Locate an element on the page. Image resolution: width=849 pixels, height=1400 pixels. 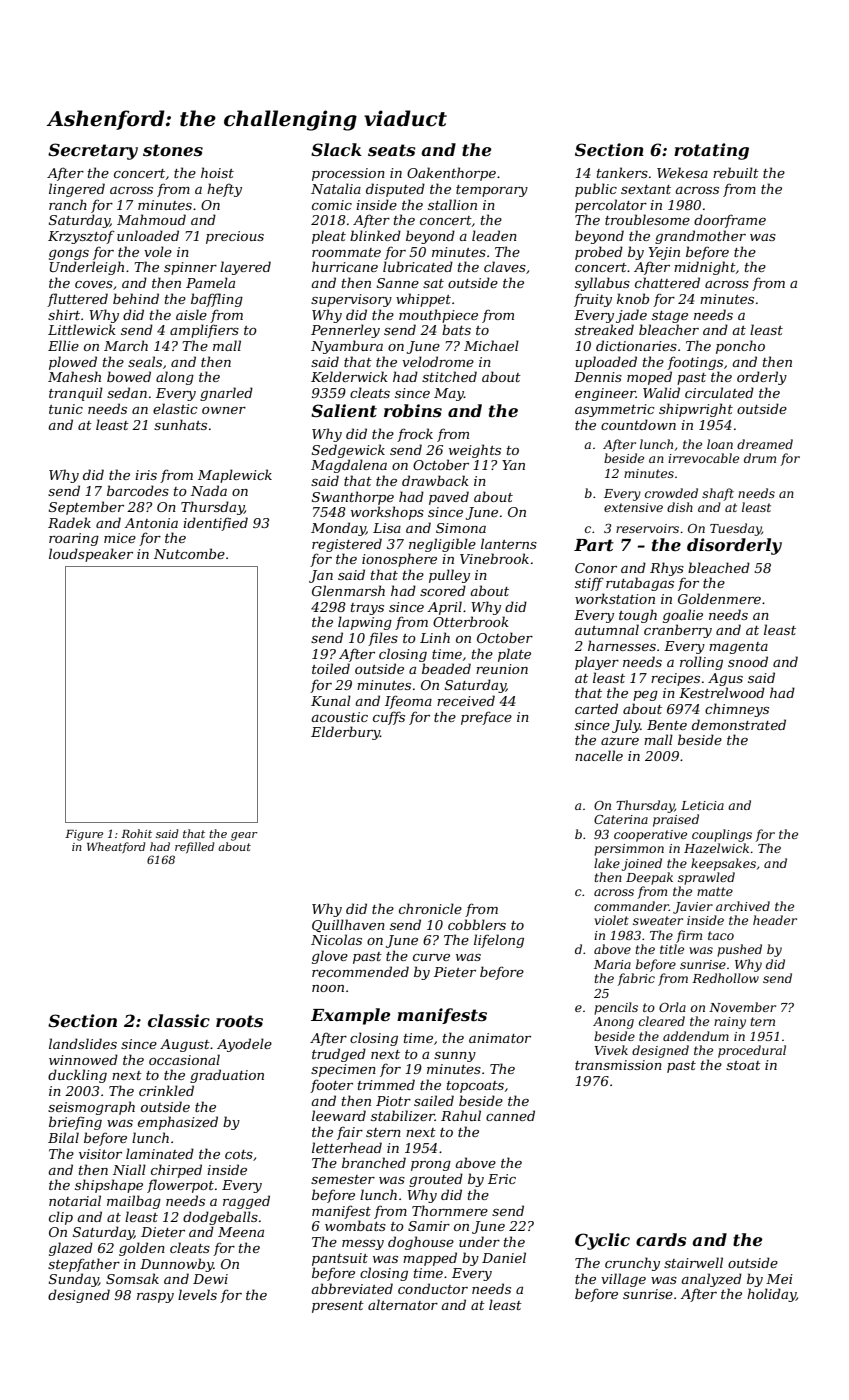
couplings is located at coordinates (722, 835).
